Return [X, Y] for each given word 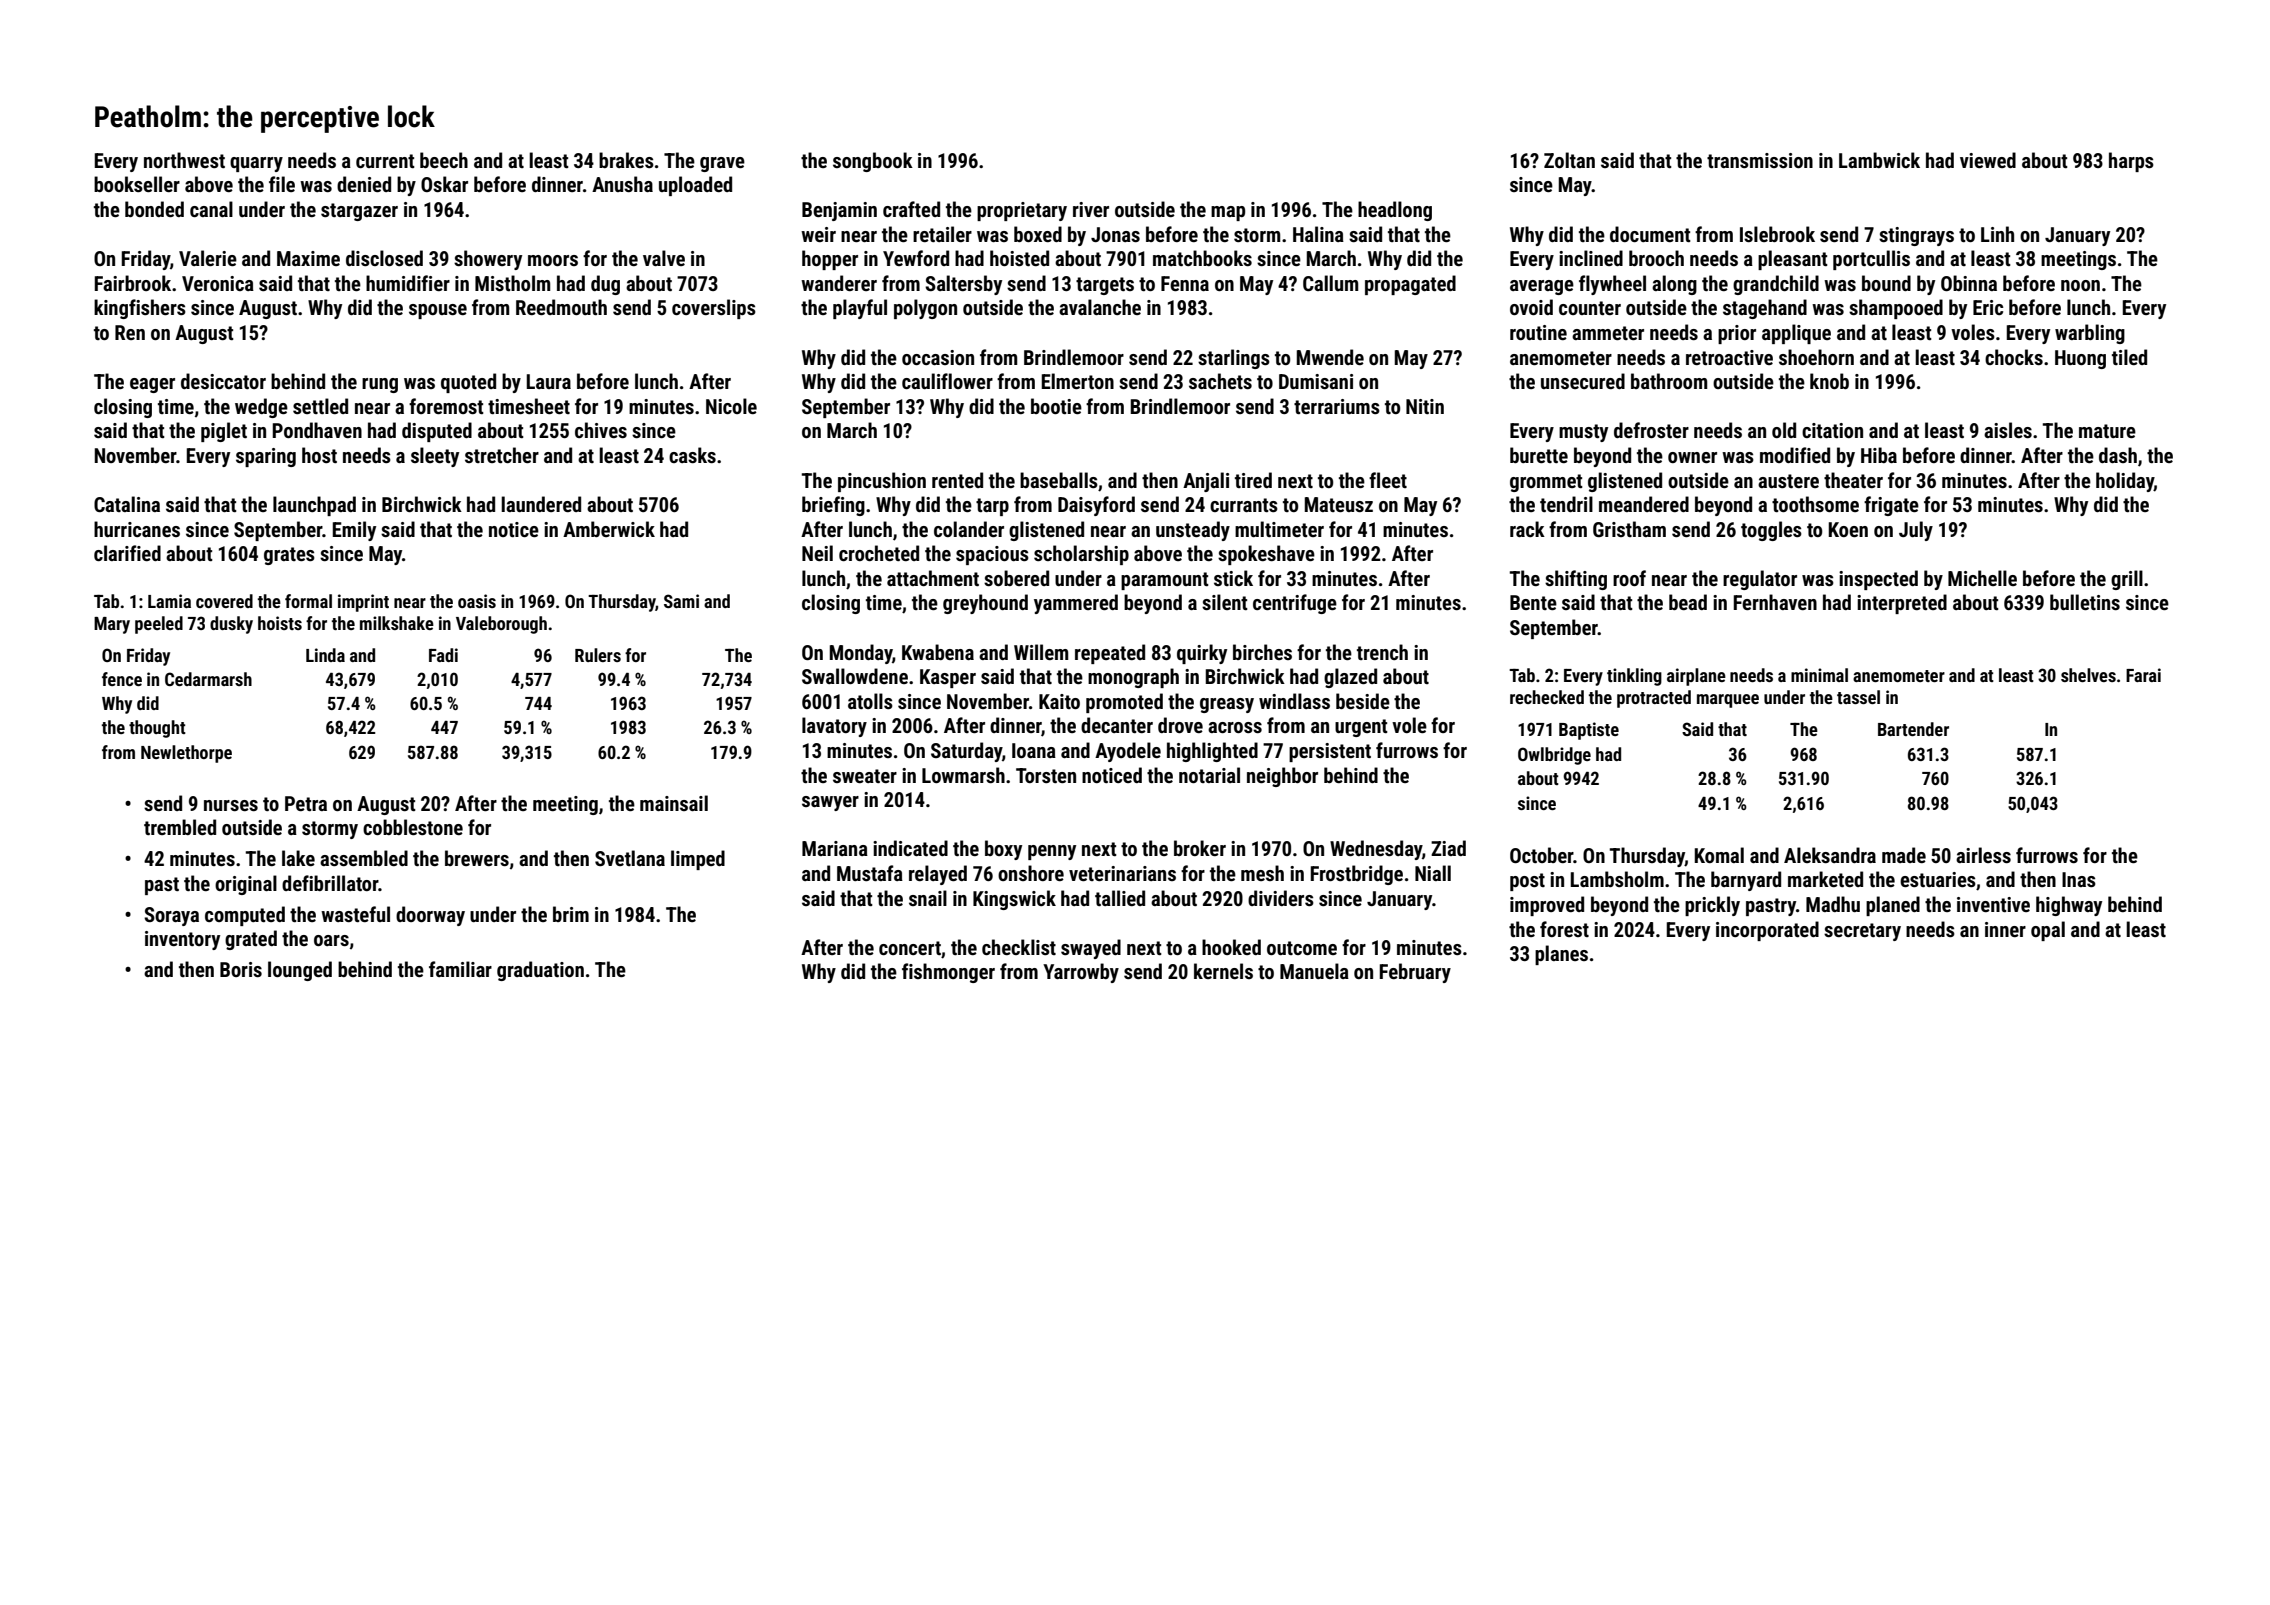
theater [1853, 480]
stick [1233, 578]
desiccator [223, 381]
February [1415, 973]
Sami [681, 601]
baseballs [1059, 480]
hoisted [1019, 258]
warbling [2090, 334]
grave [722, 164]
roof [1629, 578]
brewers [477, 858]
